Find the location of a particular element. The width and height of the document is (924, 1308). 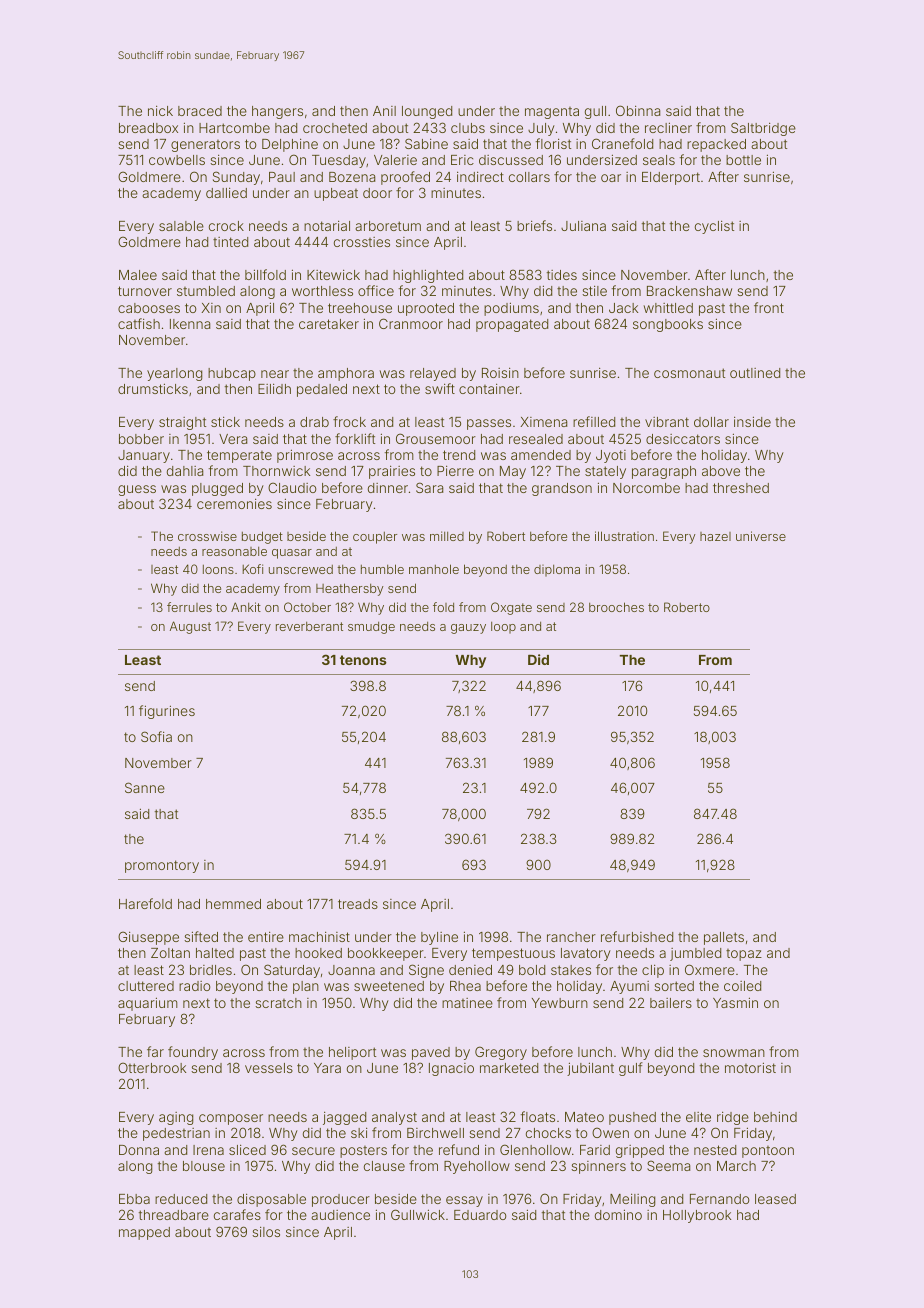

collars is located at coordinates (529, 177).
